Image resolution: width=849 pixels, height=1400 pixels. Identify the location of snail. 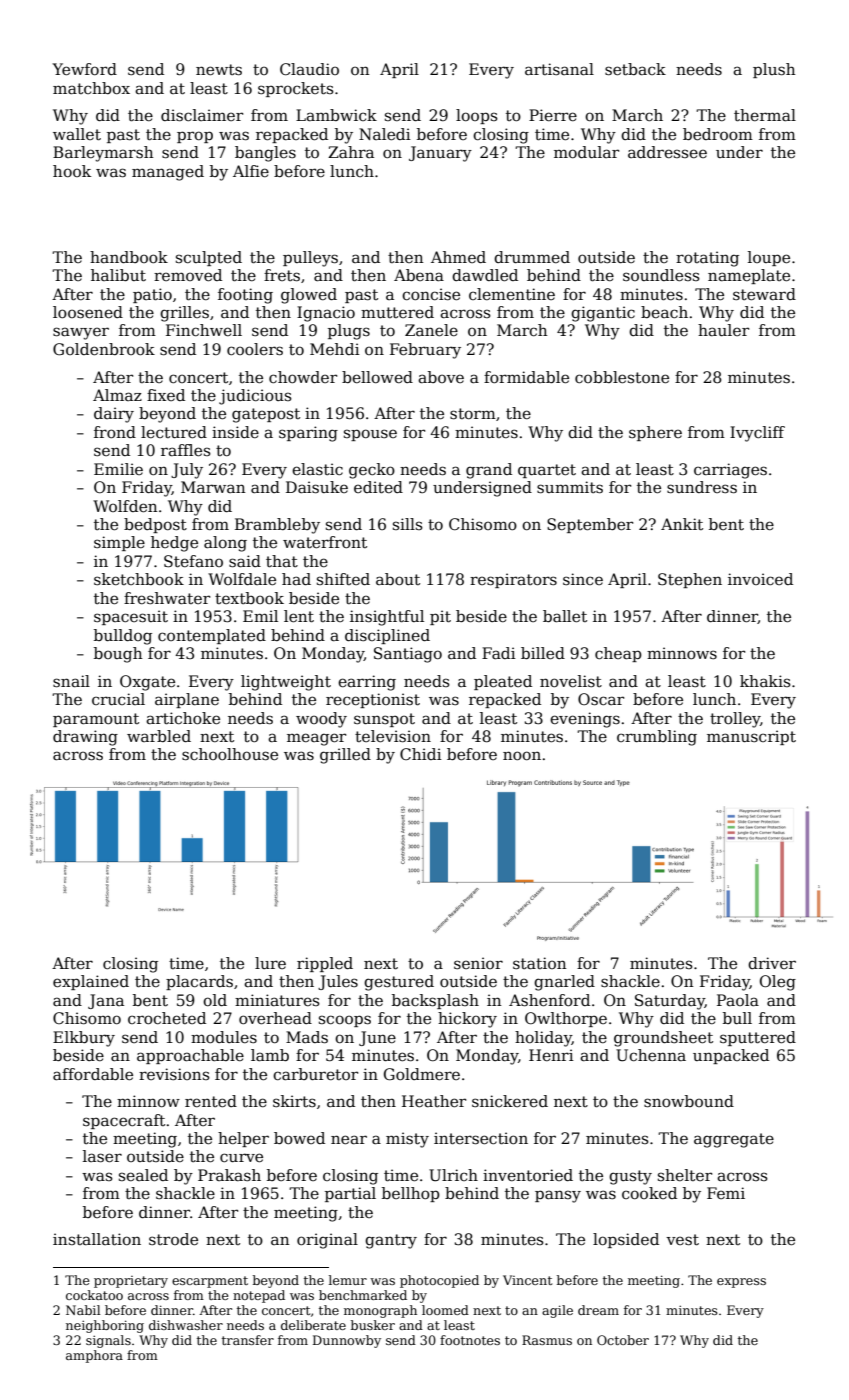
(71, 681).
